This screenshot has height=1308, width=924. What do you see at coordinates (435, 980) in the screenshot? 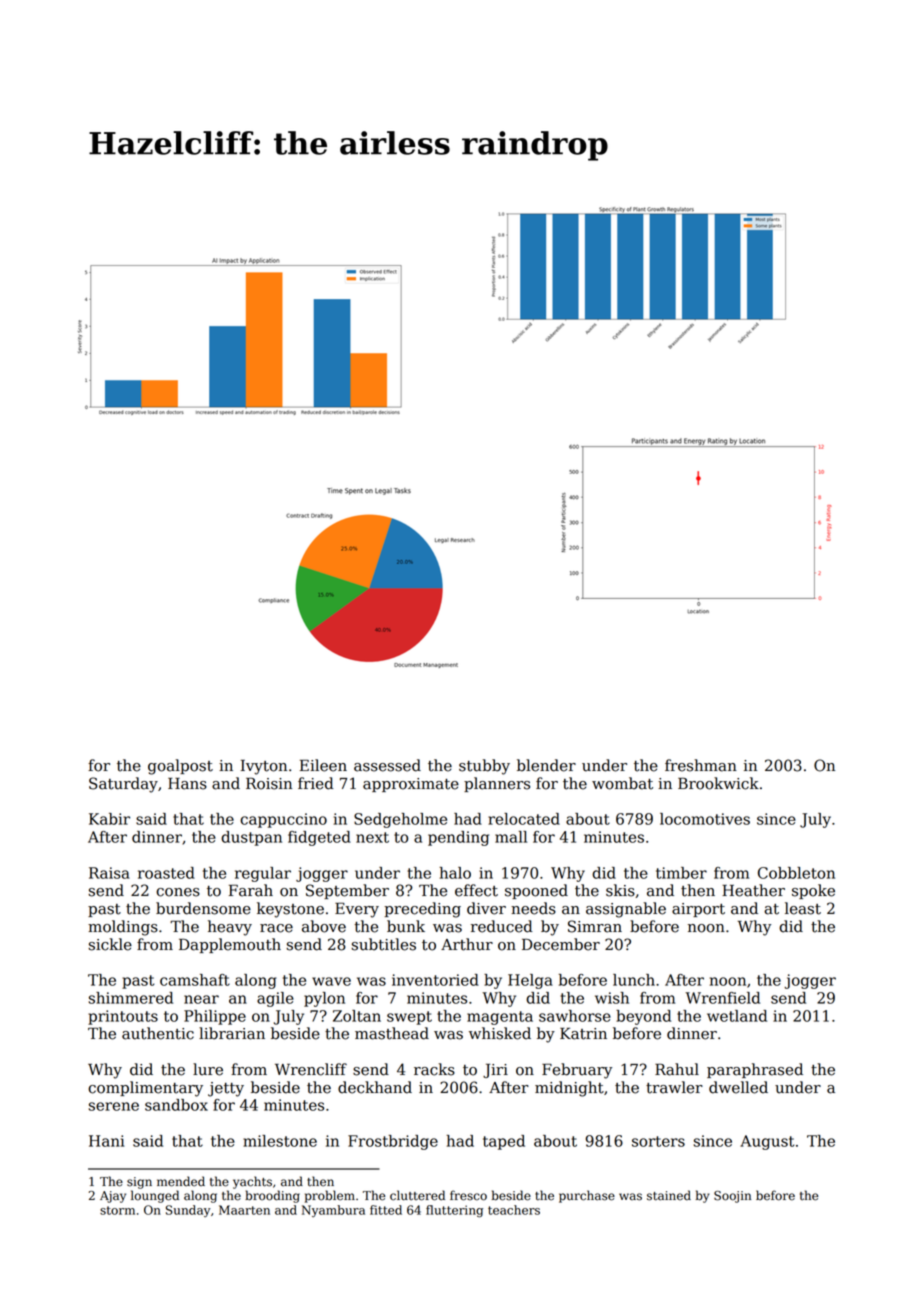
I see `inventoried` at bounding box center [435, 980].
